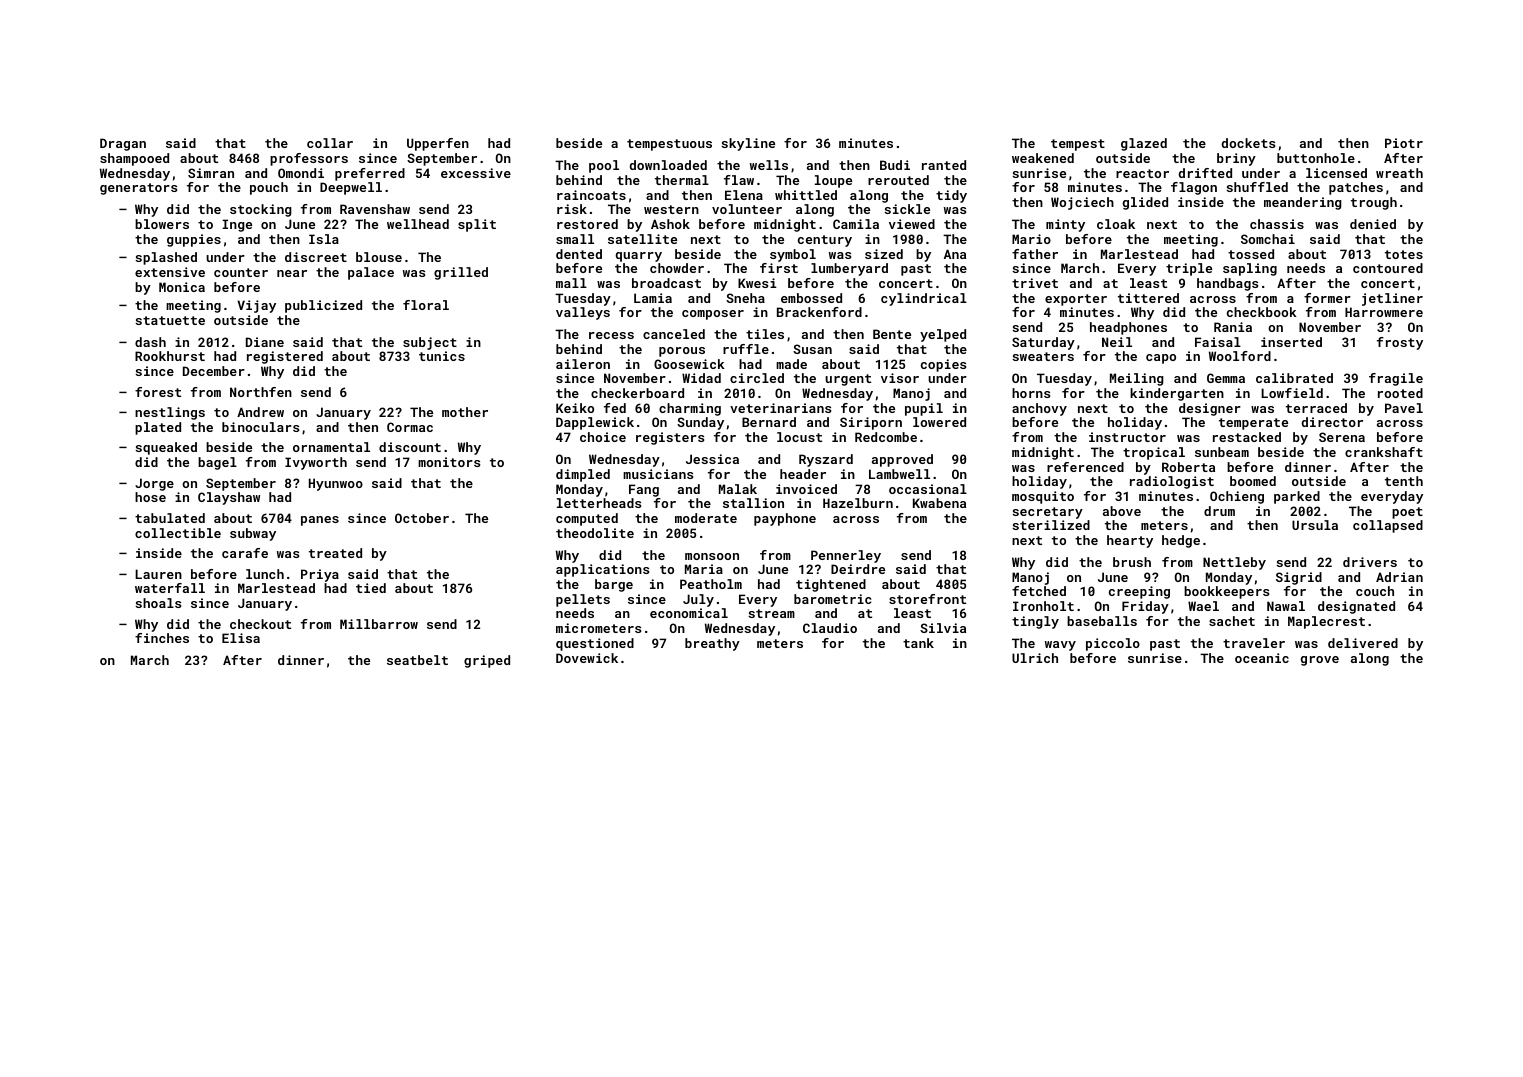 This document has height=1077, width=1523. What do you see at coordinates (330, 143) in the document?
I see `collar` at bounding box center [330, 143].
